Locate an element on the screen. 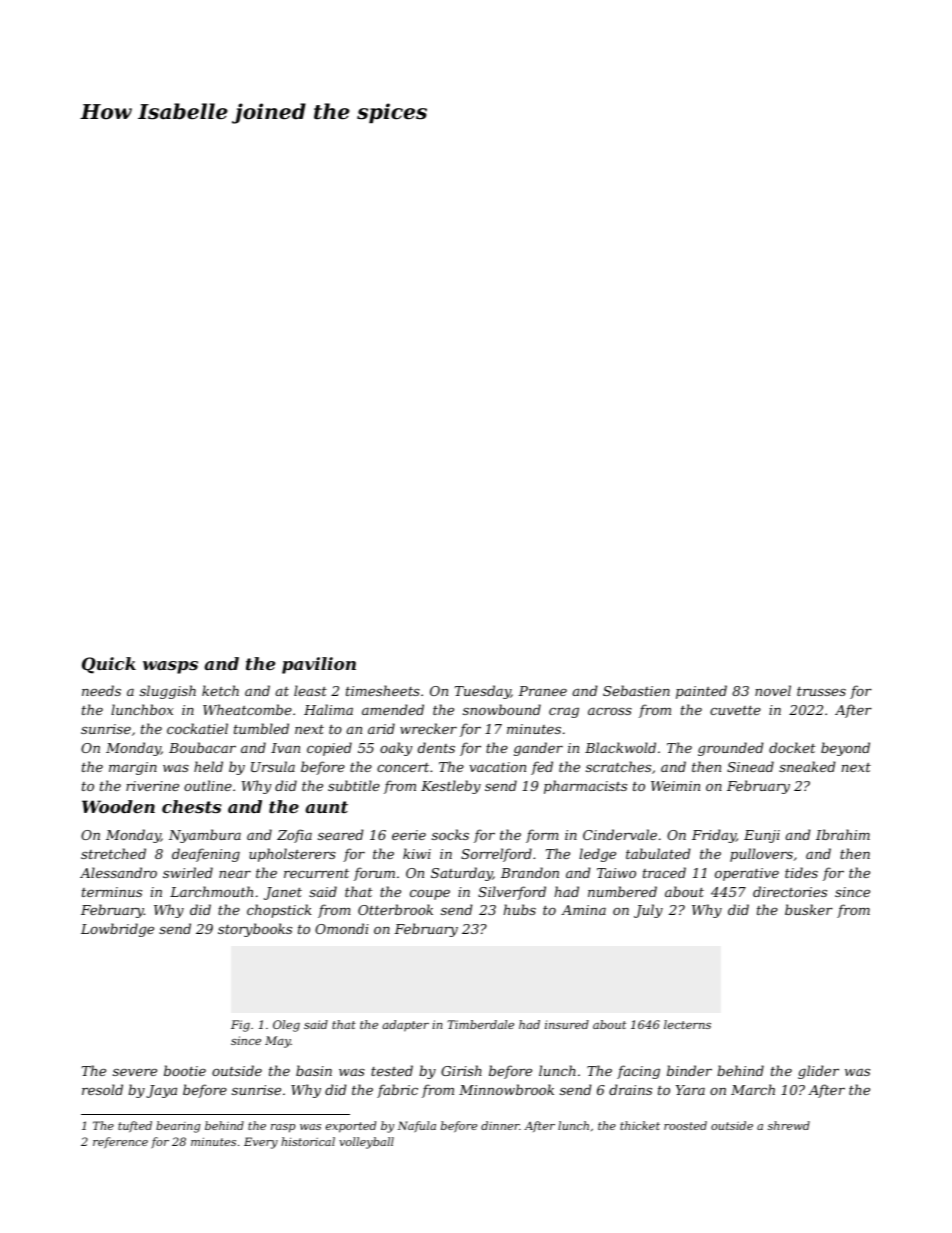 The image size is (952, 1233). reference is located at coordinates (120, 1143).
